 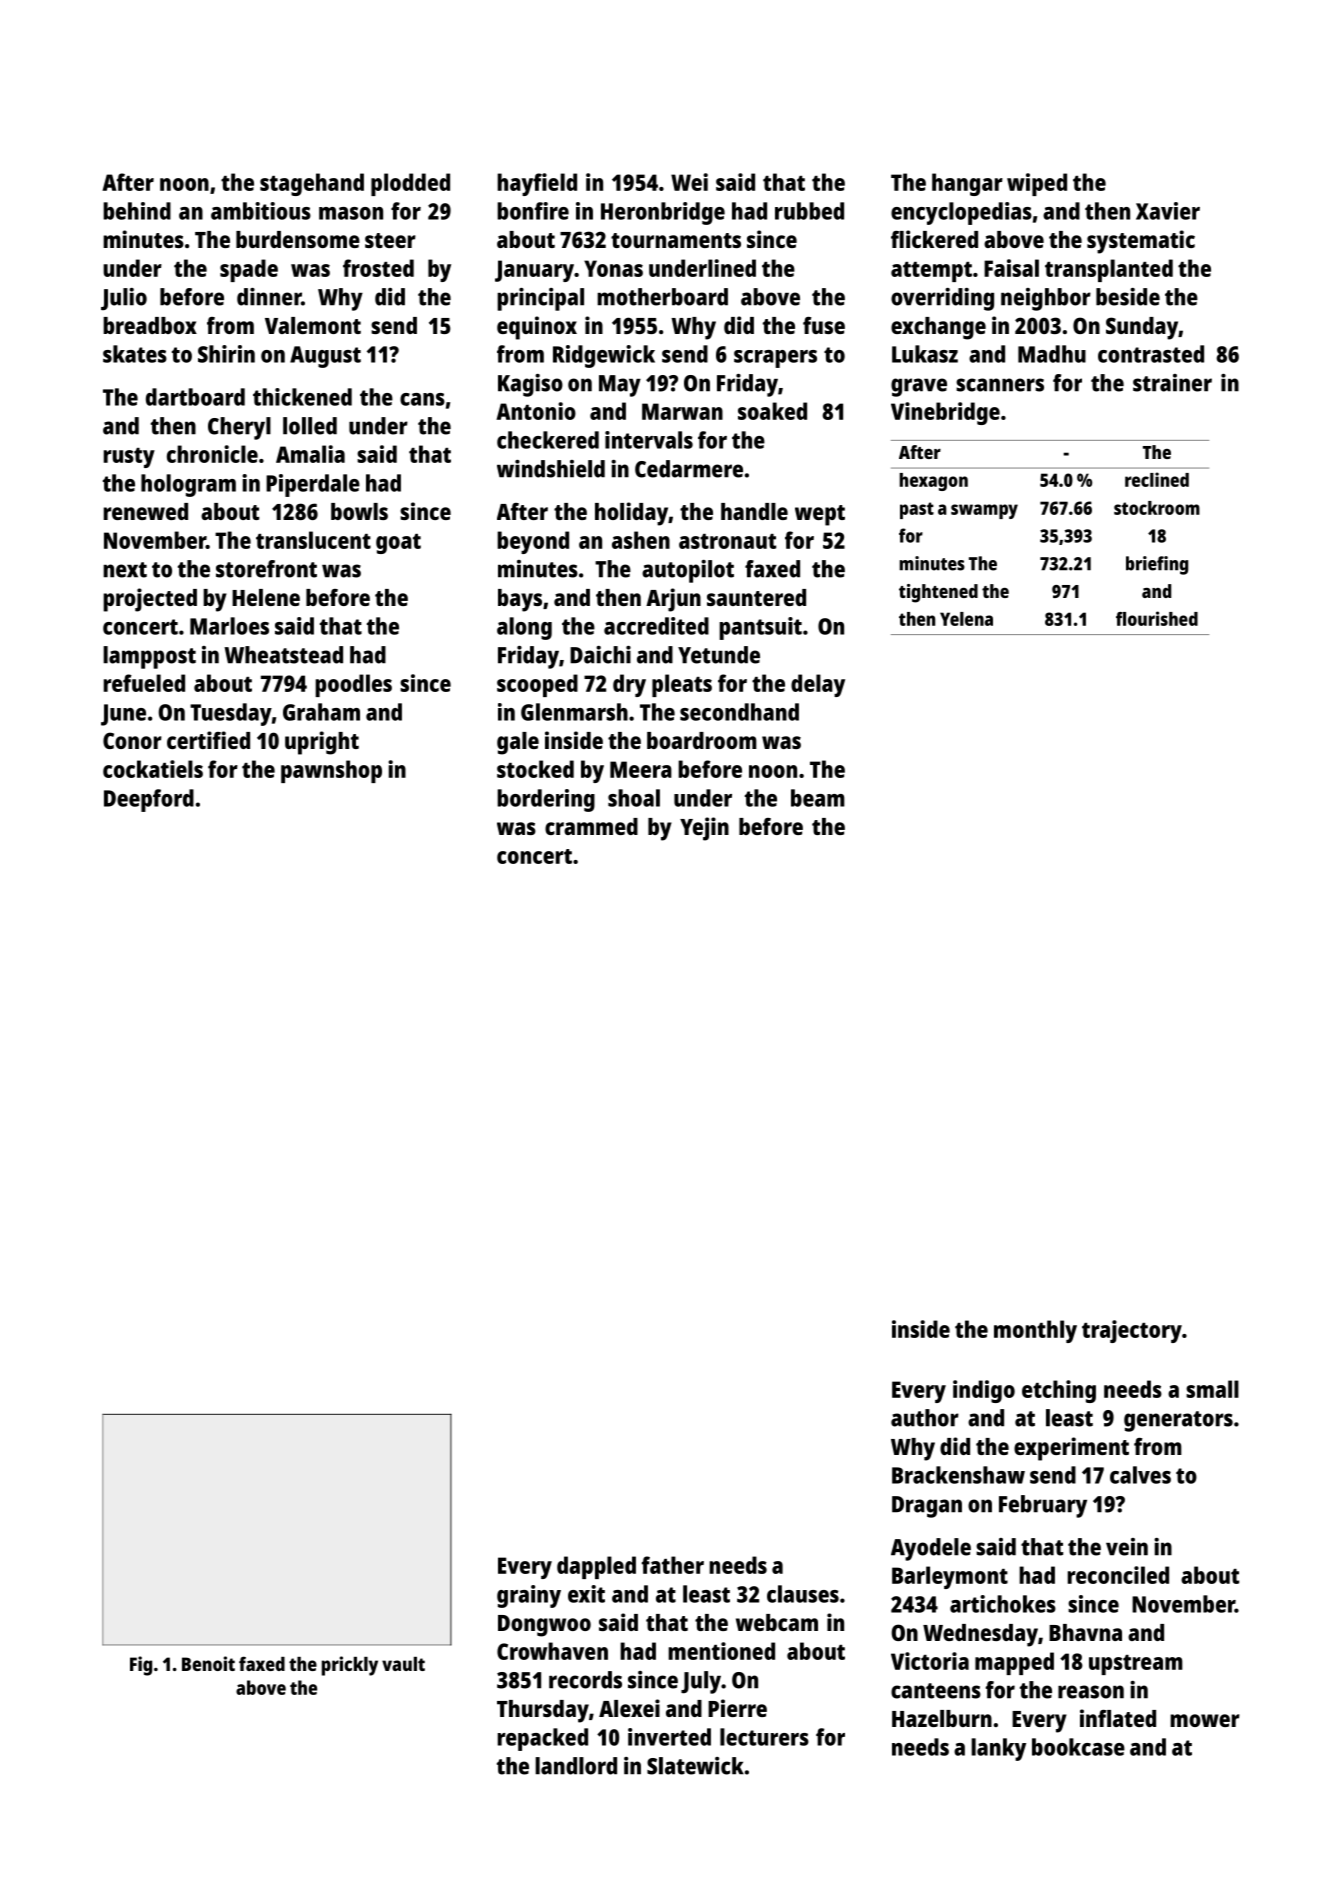 What do you see at coordinates (537, 328) in the screenshot?
I see `equinox` at bounding box center [537, 328].
